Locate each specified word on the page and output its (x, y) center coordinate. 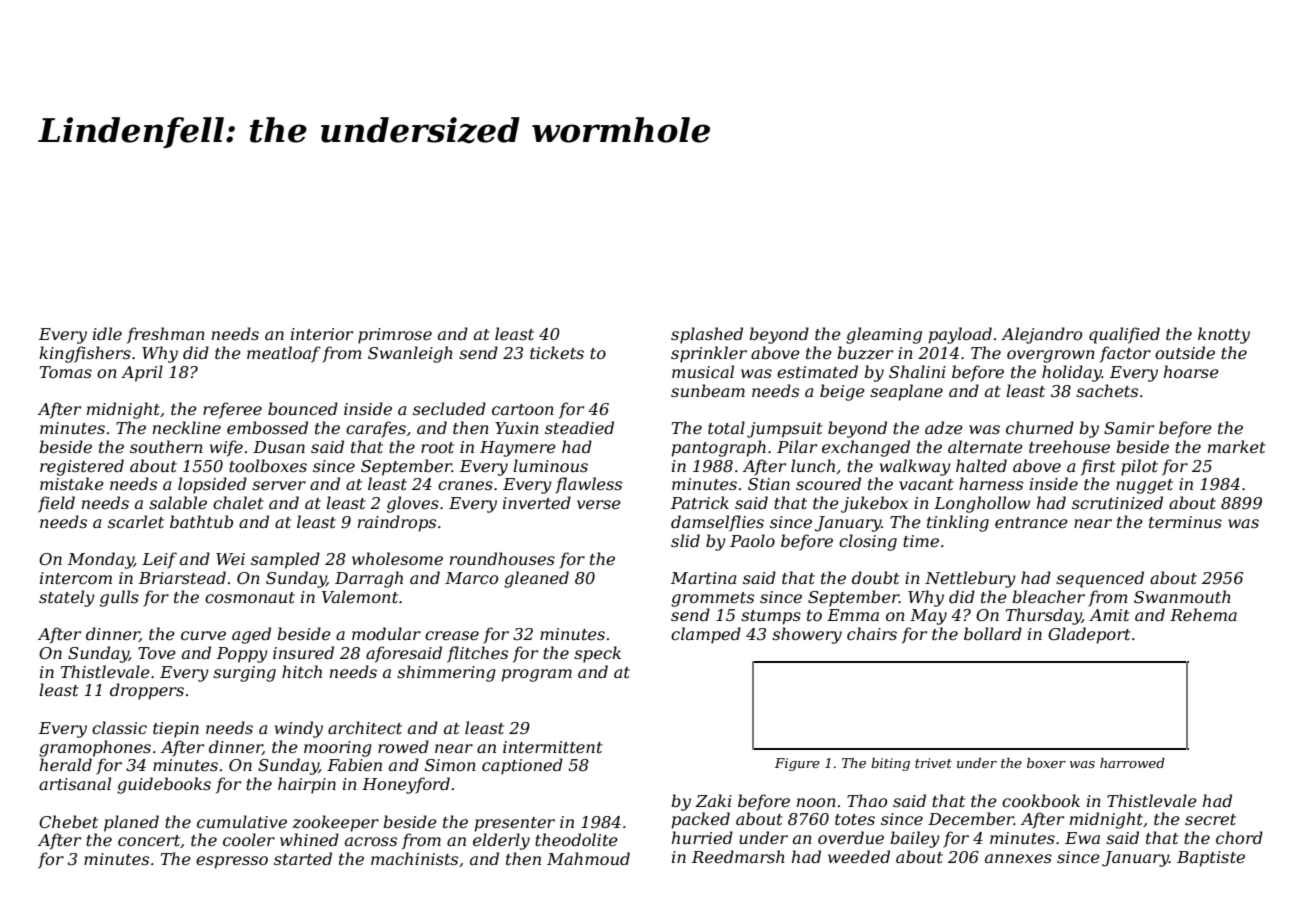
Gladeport (1089, 635)
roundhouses (502, 558)
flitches (477, 654)
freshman (166, 335)
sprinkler (709, 354)
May (928, 617)
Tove (157, 653)
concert (149, 840)
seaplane (906, 392)
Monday (101, 560)
